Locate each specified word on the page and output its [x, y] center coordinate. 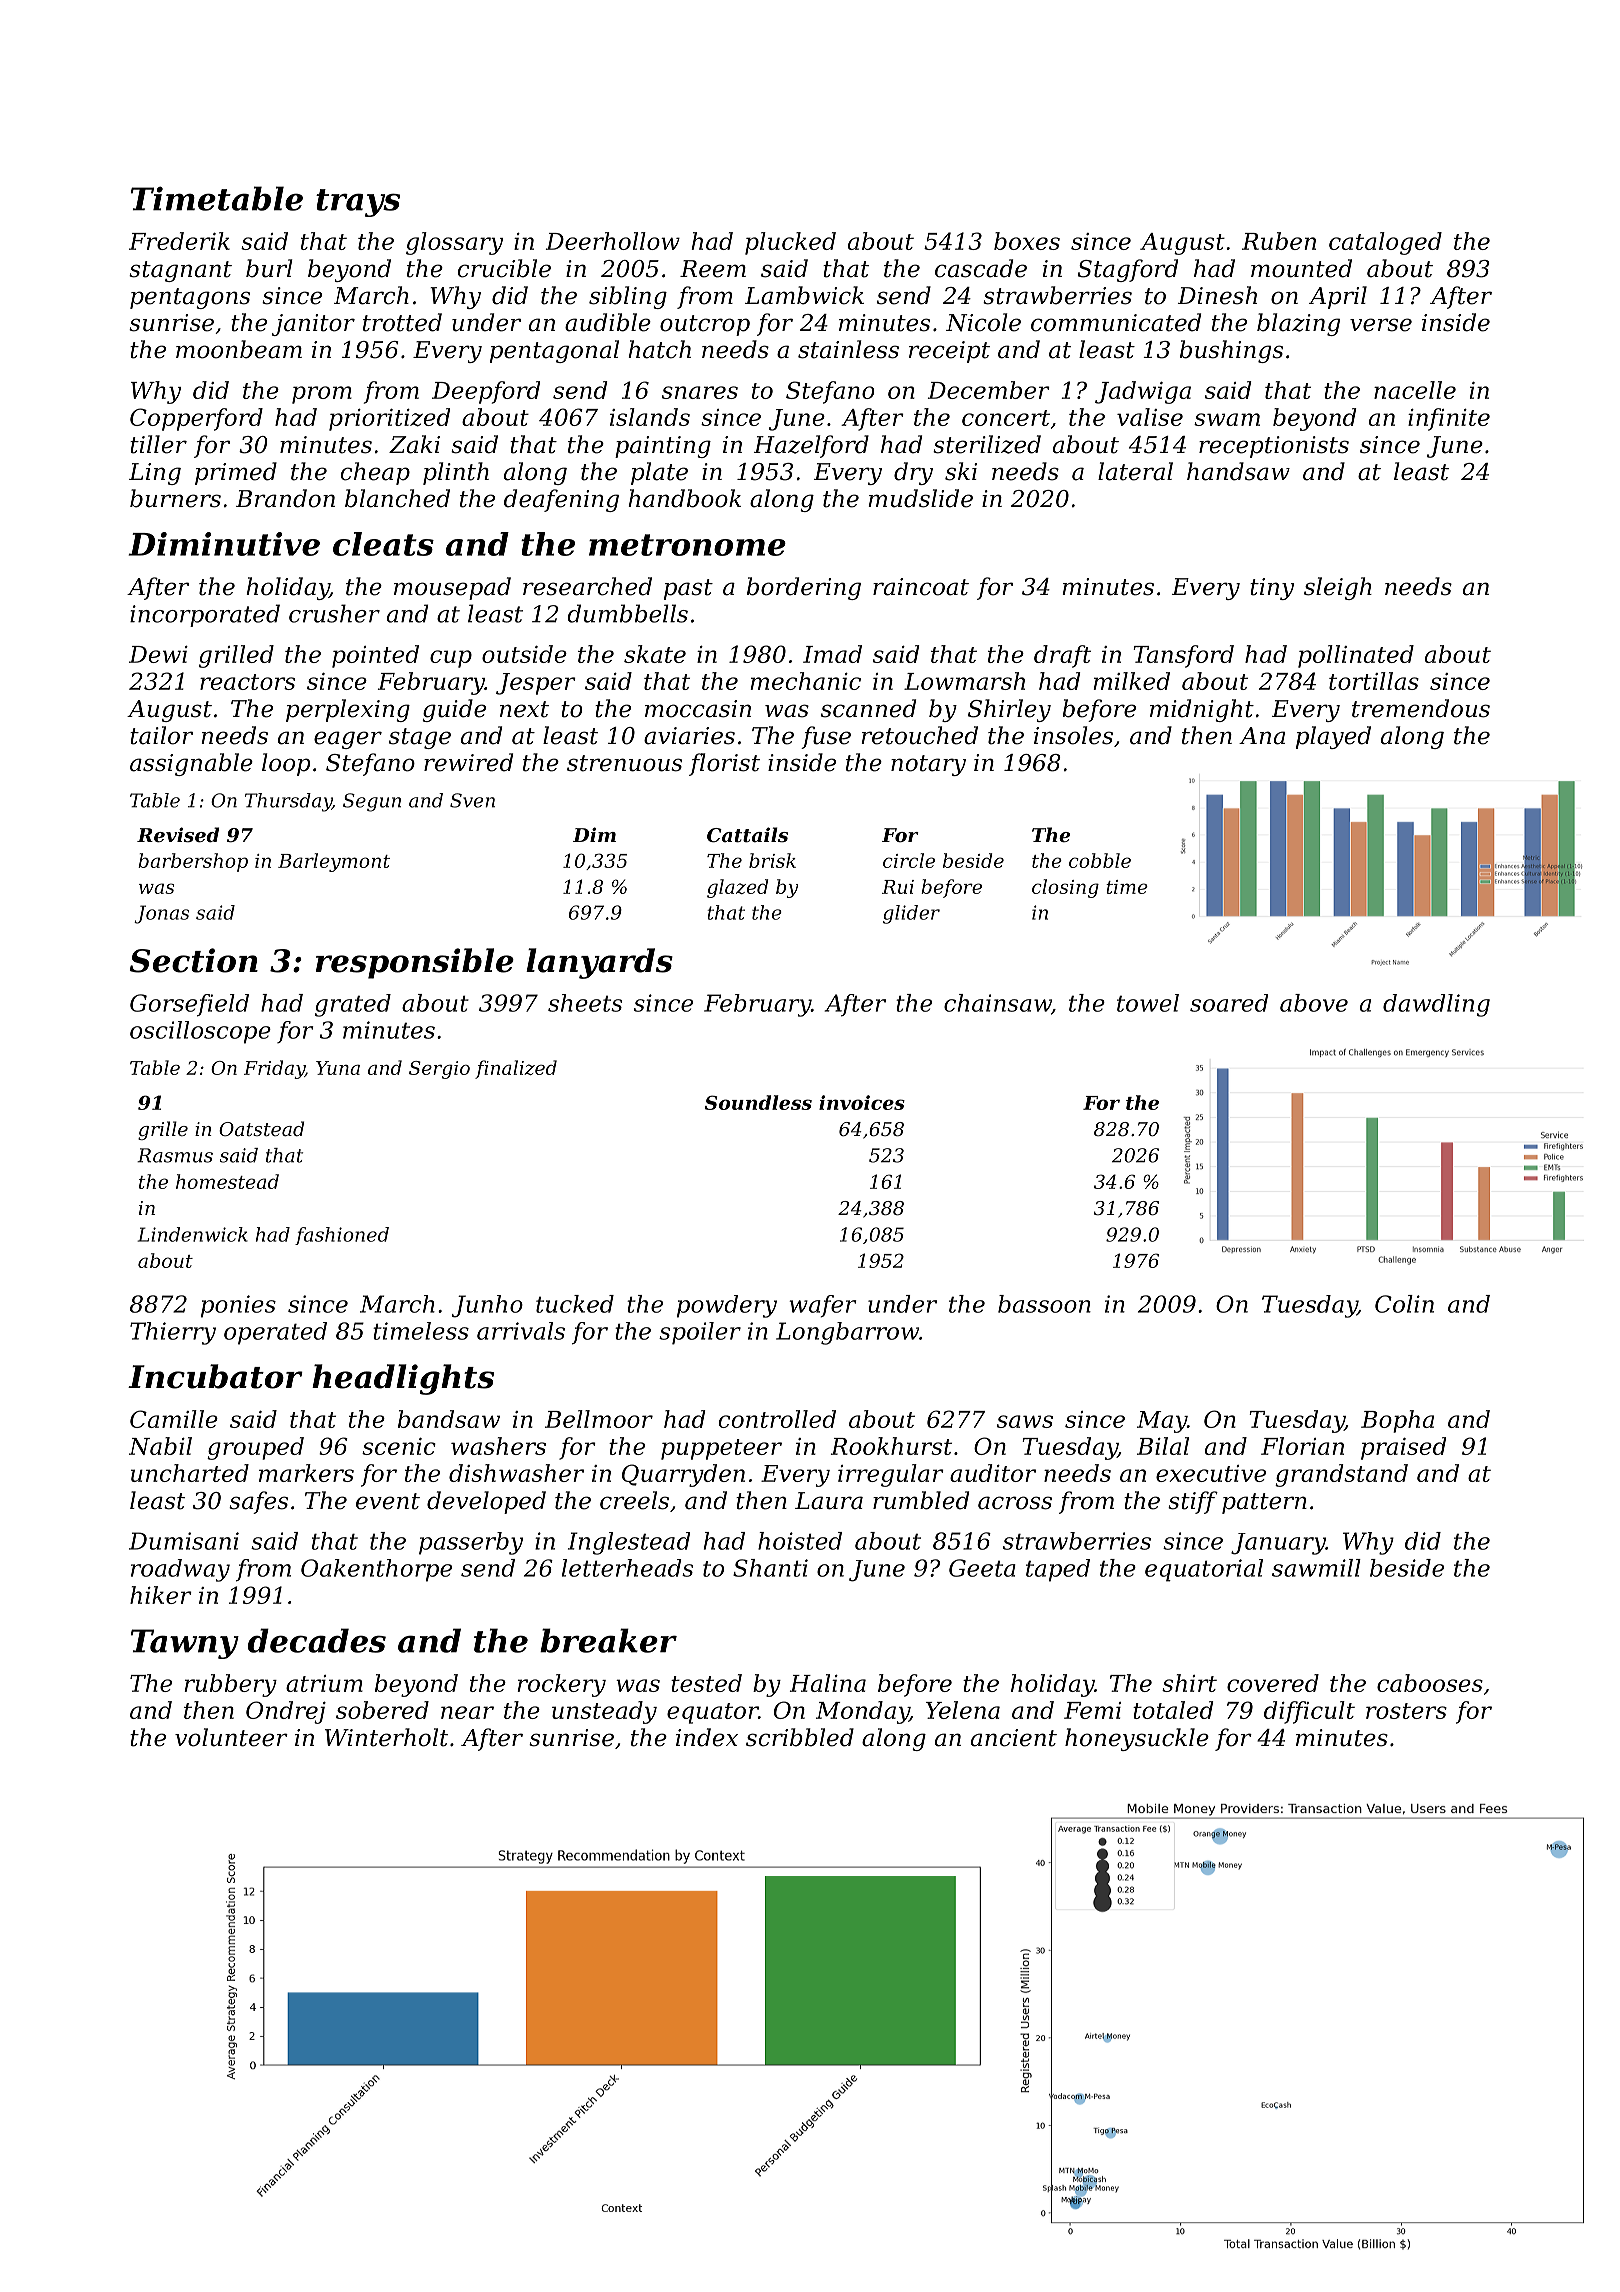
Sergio [439, 1070]
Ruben [1279, 241]
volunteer [231, 1737]
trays [358, 203]
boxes [1027, 241]
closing [1065, 888]
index [707, 1737]
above [1314, 1003]
